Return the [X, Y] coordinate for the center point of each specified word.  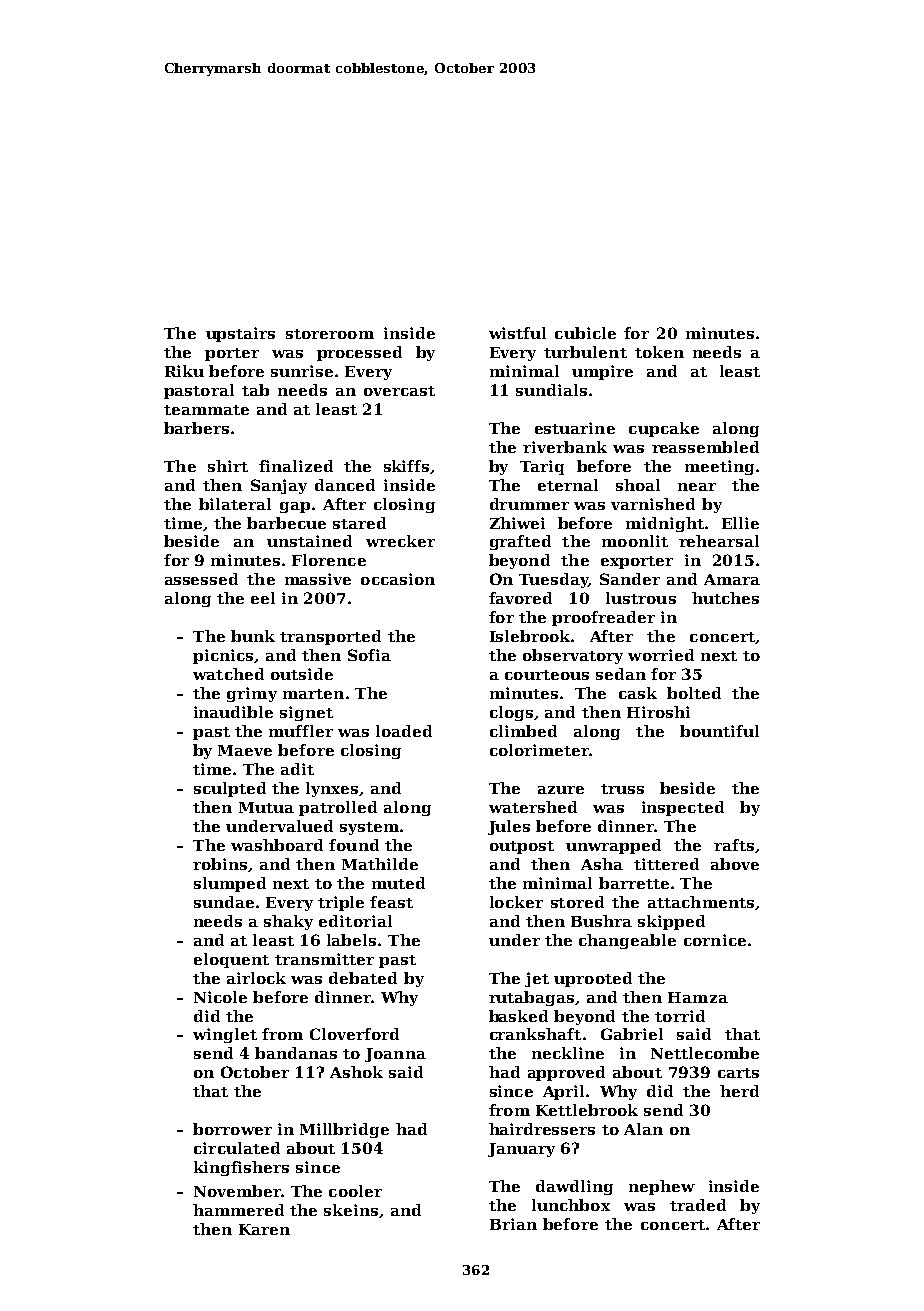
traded [698, 1205]
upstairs [240, 334]
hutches [725, 598]
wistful [517, 333]
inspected [683, 808]
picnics [223, 656]
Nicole [220, 997]
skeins [351, 1210]
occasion [398, 579]
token [659, 352]
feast [391, 902]
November [237, 1191]
